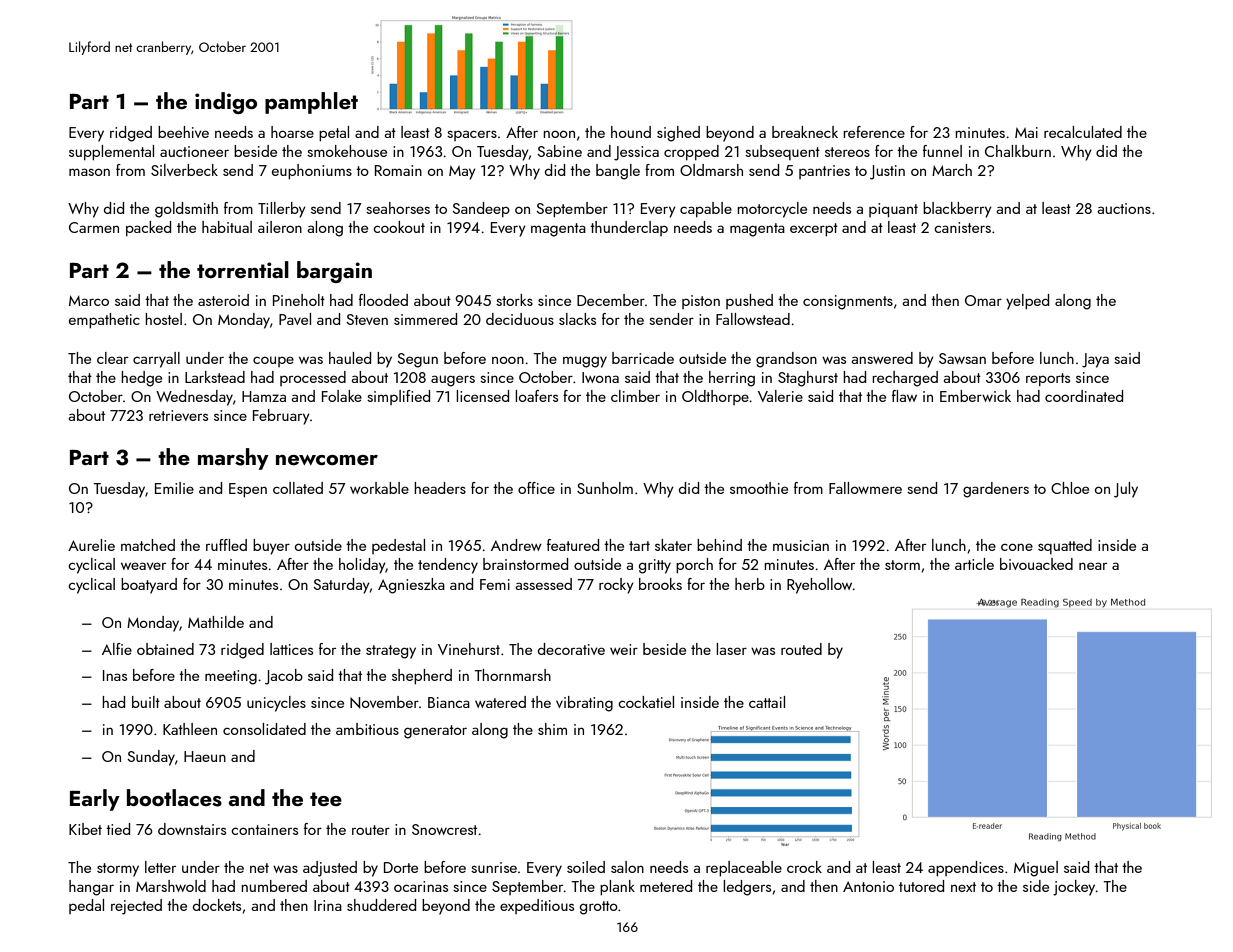  Describe the element at coordinates (962, 227) in the image. I see `canisters` at that location.
